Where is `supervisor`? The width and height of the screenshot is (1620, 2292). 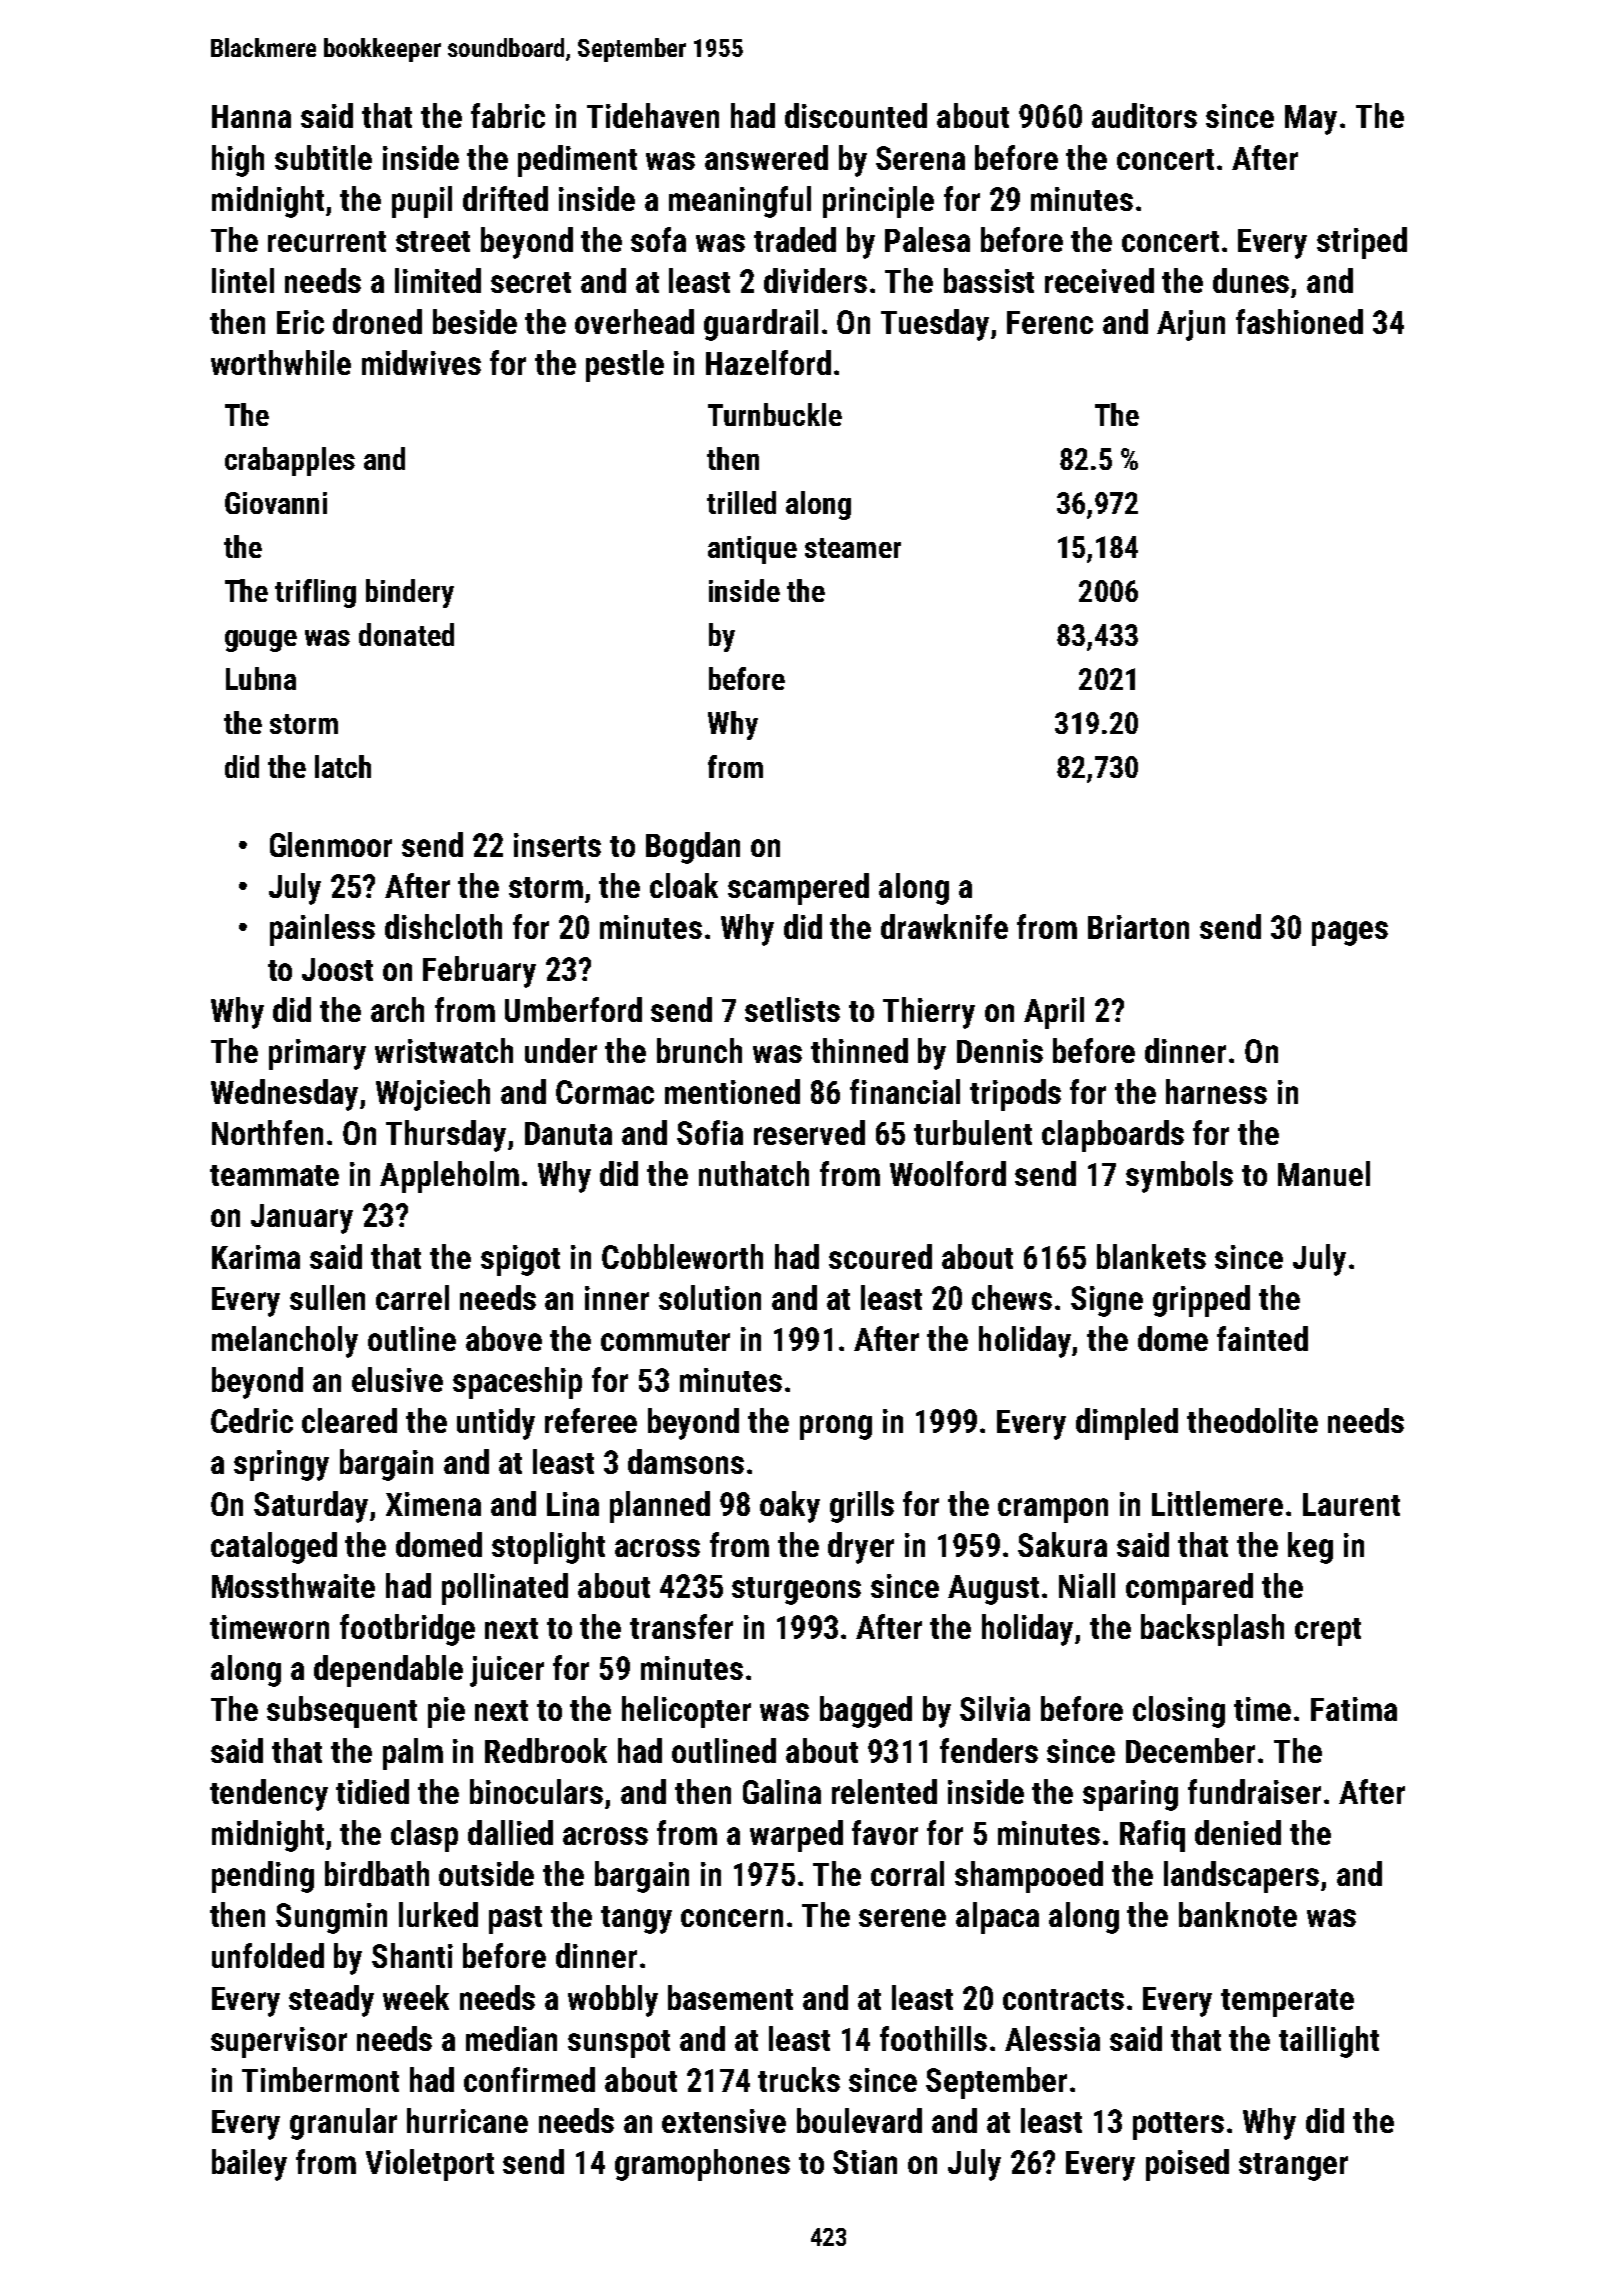
supervisor is located at coordinates (279, 2042).
